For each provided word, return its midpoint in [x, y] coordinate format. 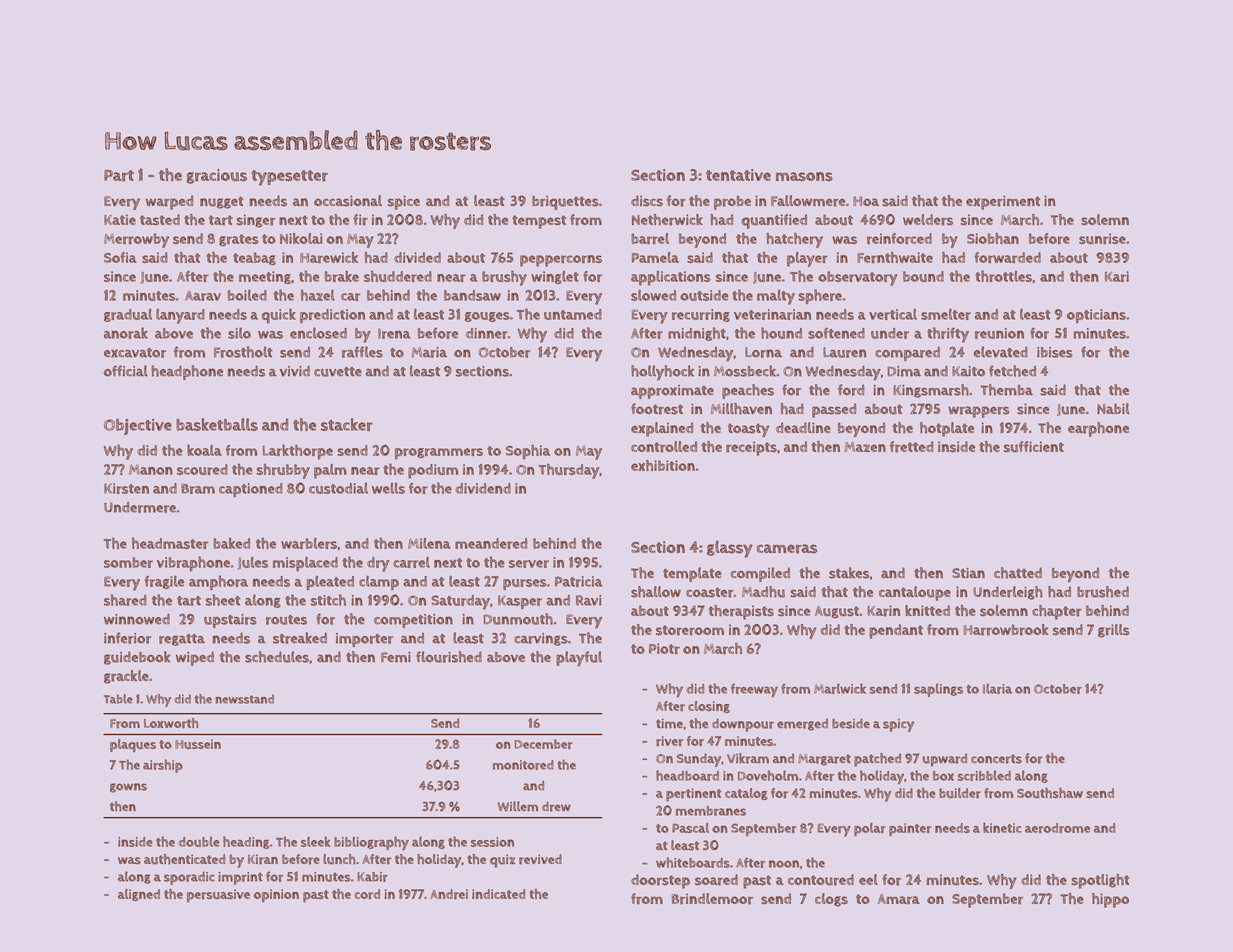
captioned [251, 490]
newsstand [244, 699]
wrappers [978, 412]
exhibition [663, 465]
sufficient [1034, 446]
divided [417, 257]
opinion [276, 895]
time [669, 724]
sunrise [1102, 238]
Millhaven [741, 409]
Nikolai [301, 238]
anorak [126, 333]
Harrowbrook [1006, 630]
